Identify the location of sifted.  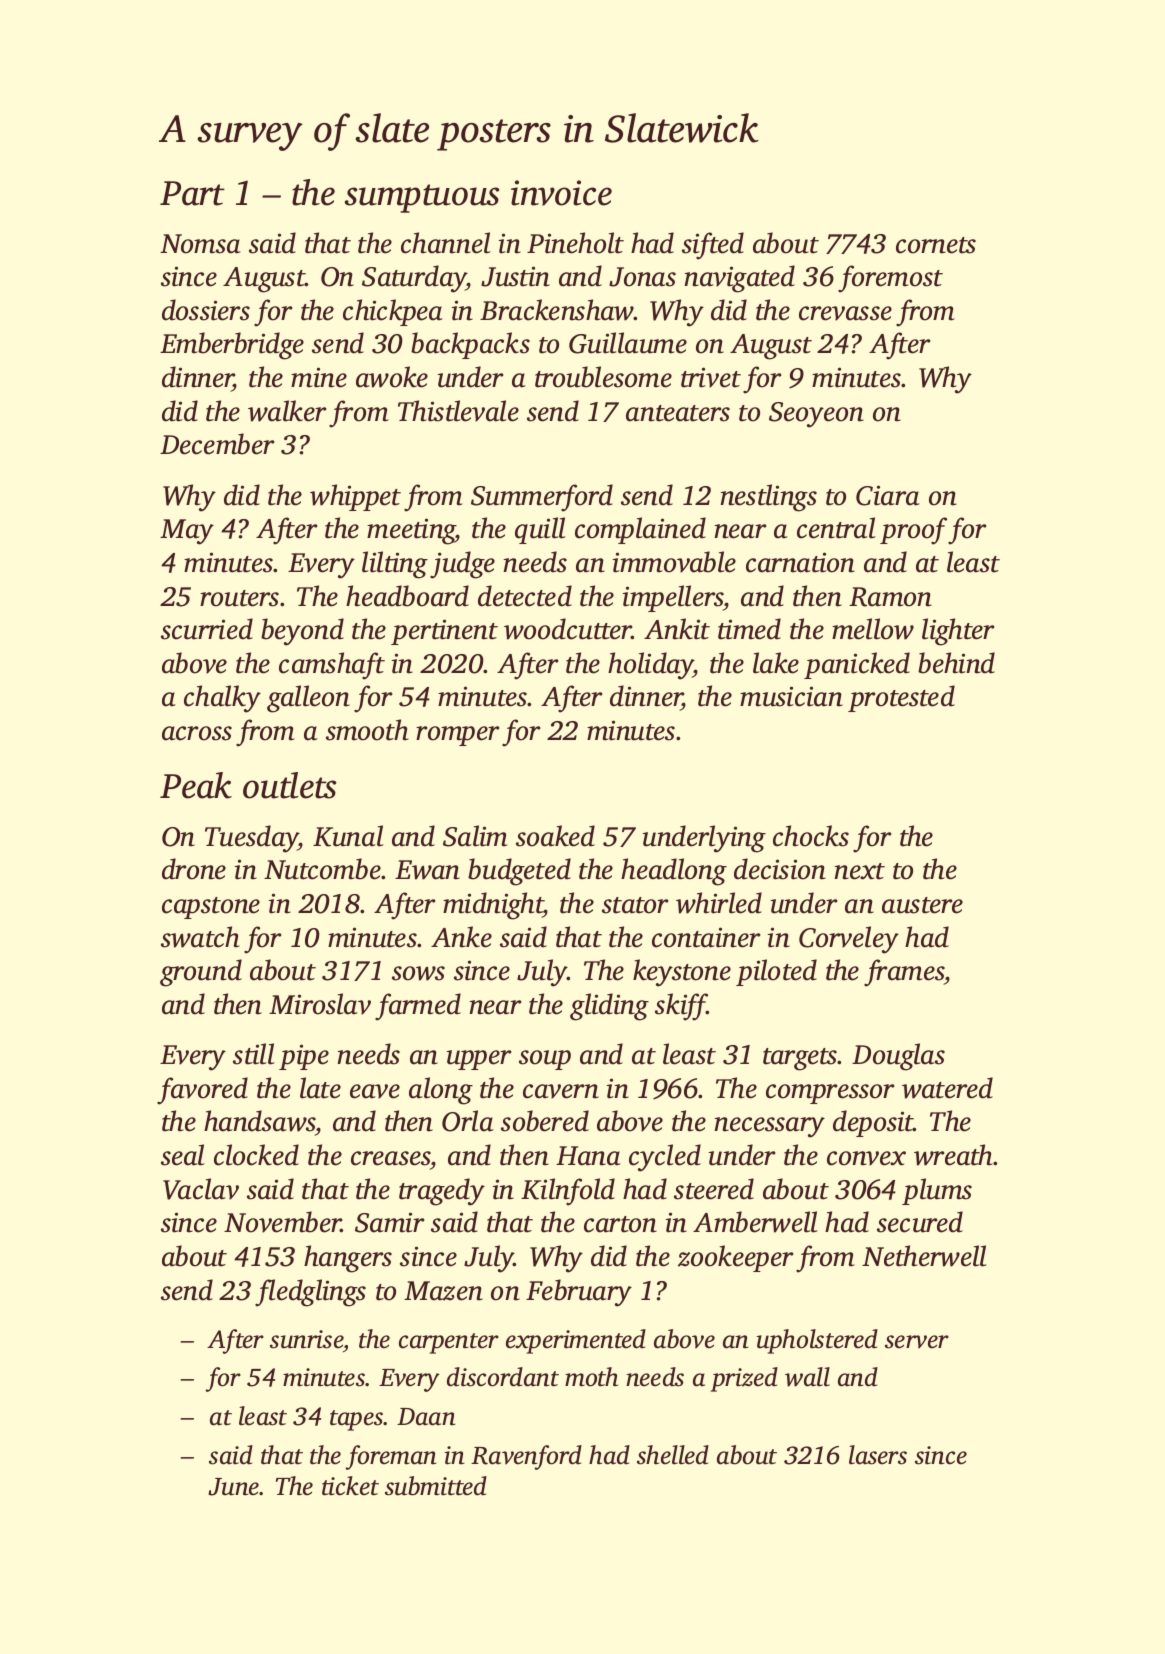
(713, 246).
